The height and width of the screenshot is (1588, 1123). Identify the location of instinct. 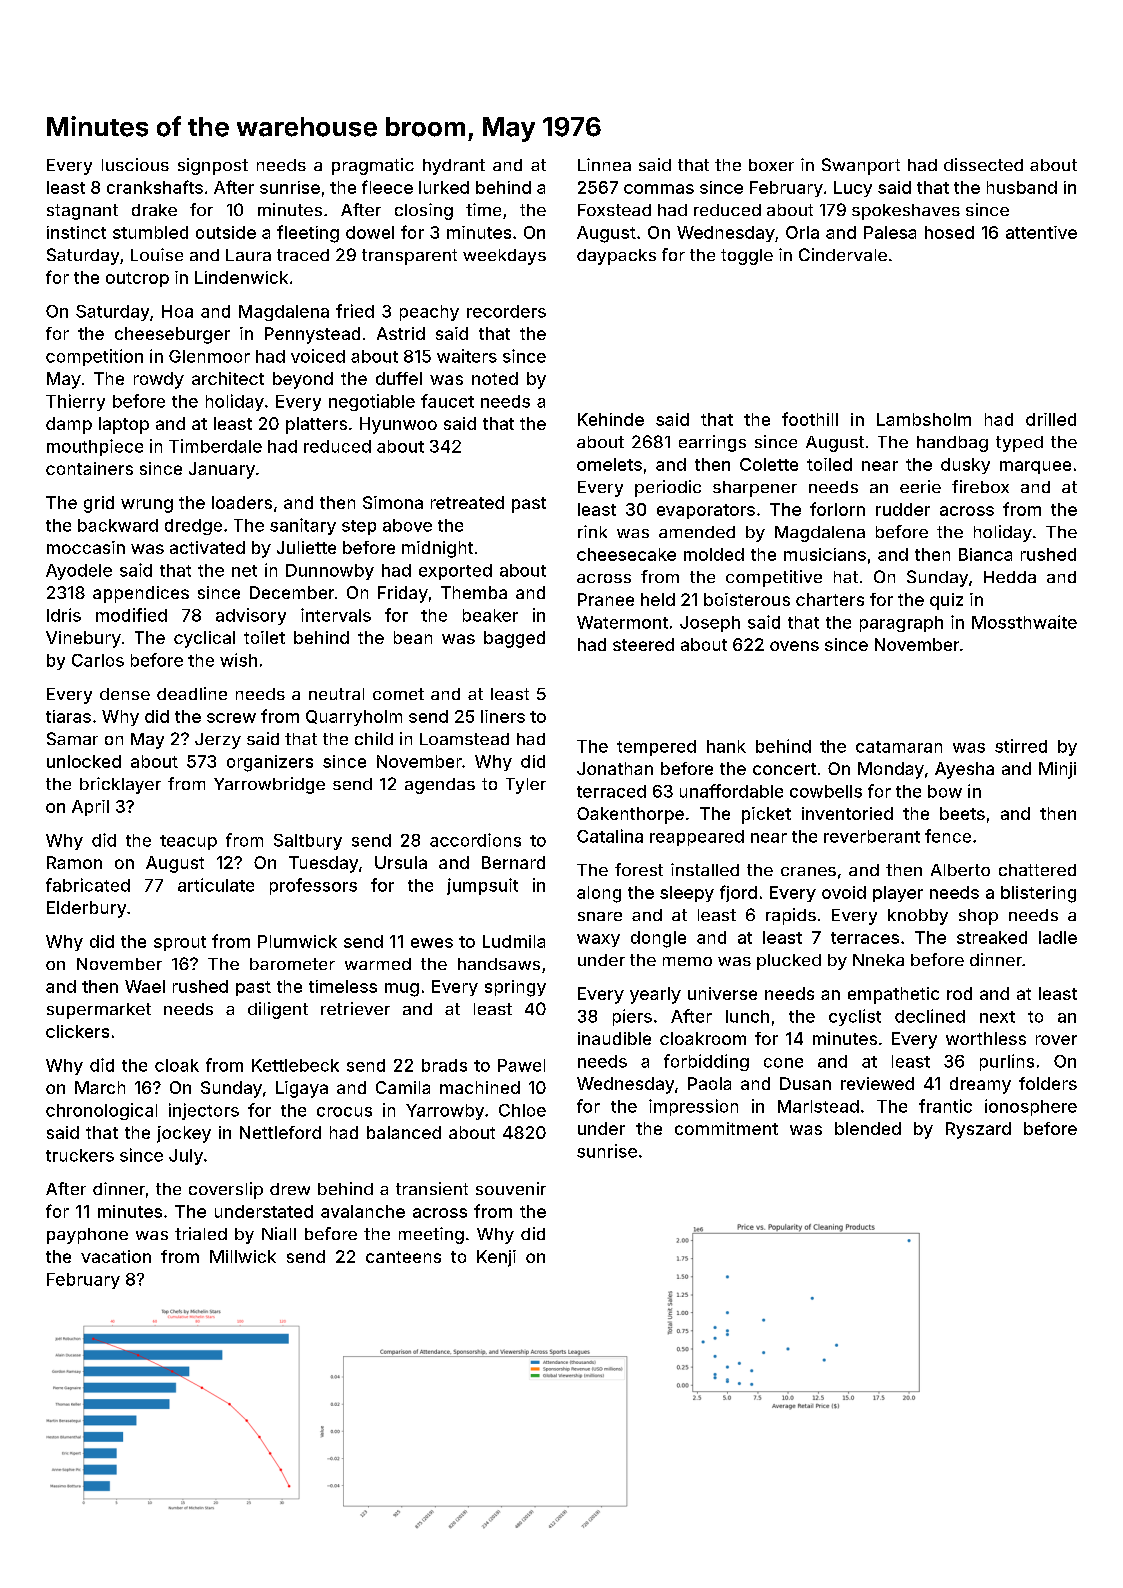
(76, 232).
